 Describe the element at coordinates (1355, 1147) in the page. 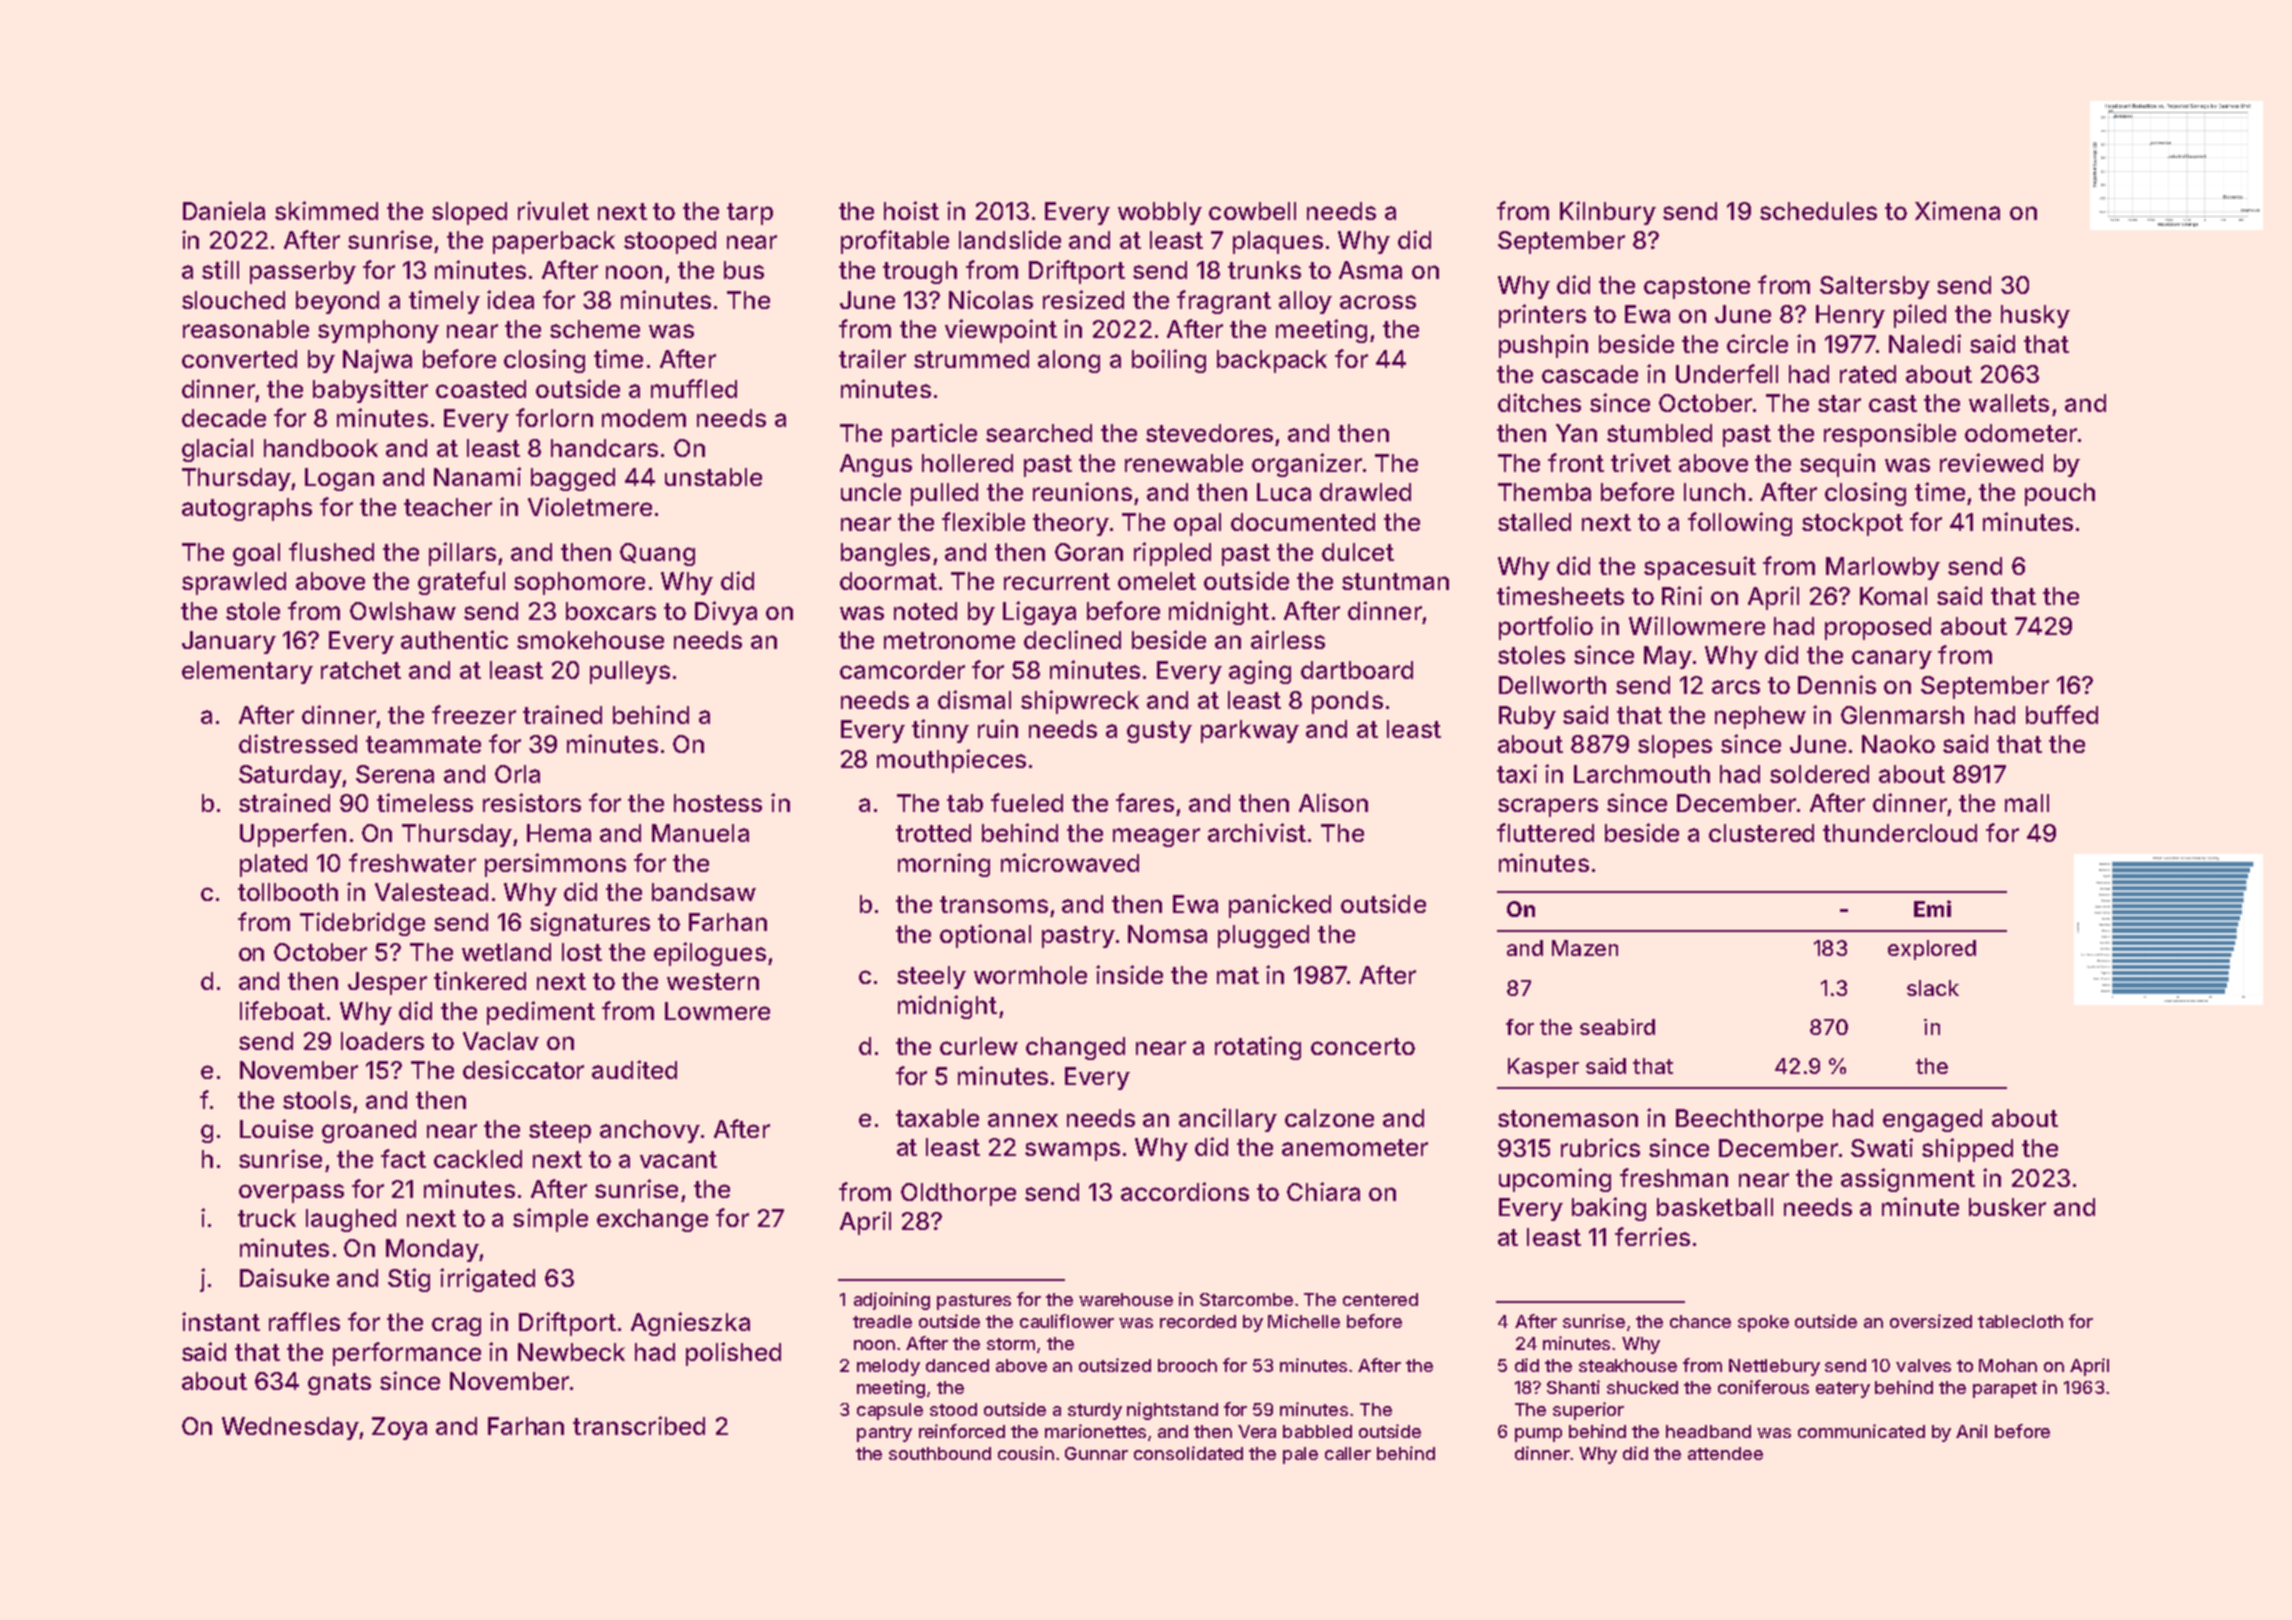

I see `anemometer` at that location.
